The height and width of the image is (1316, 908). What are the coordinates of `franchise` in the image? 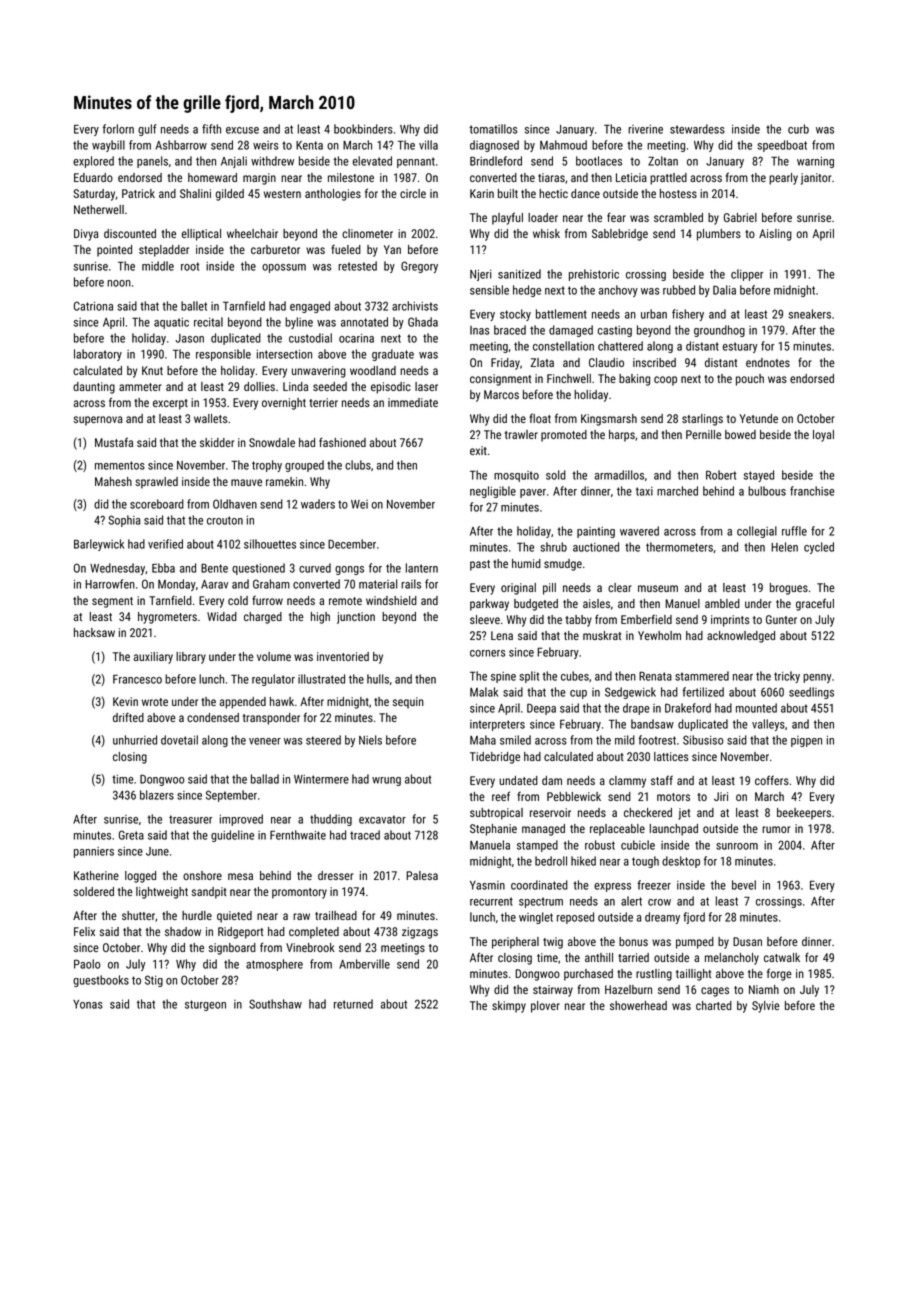 It's located at (812, 491).
